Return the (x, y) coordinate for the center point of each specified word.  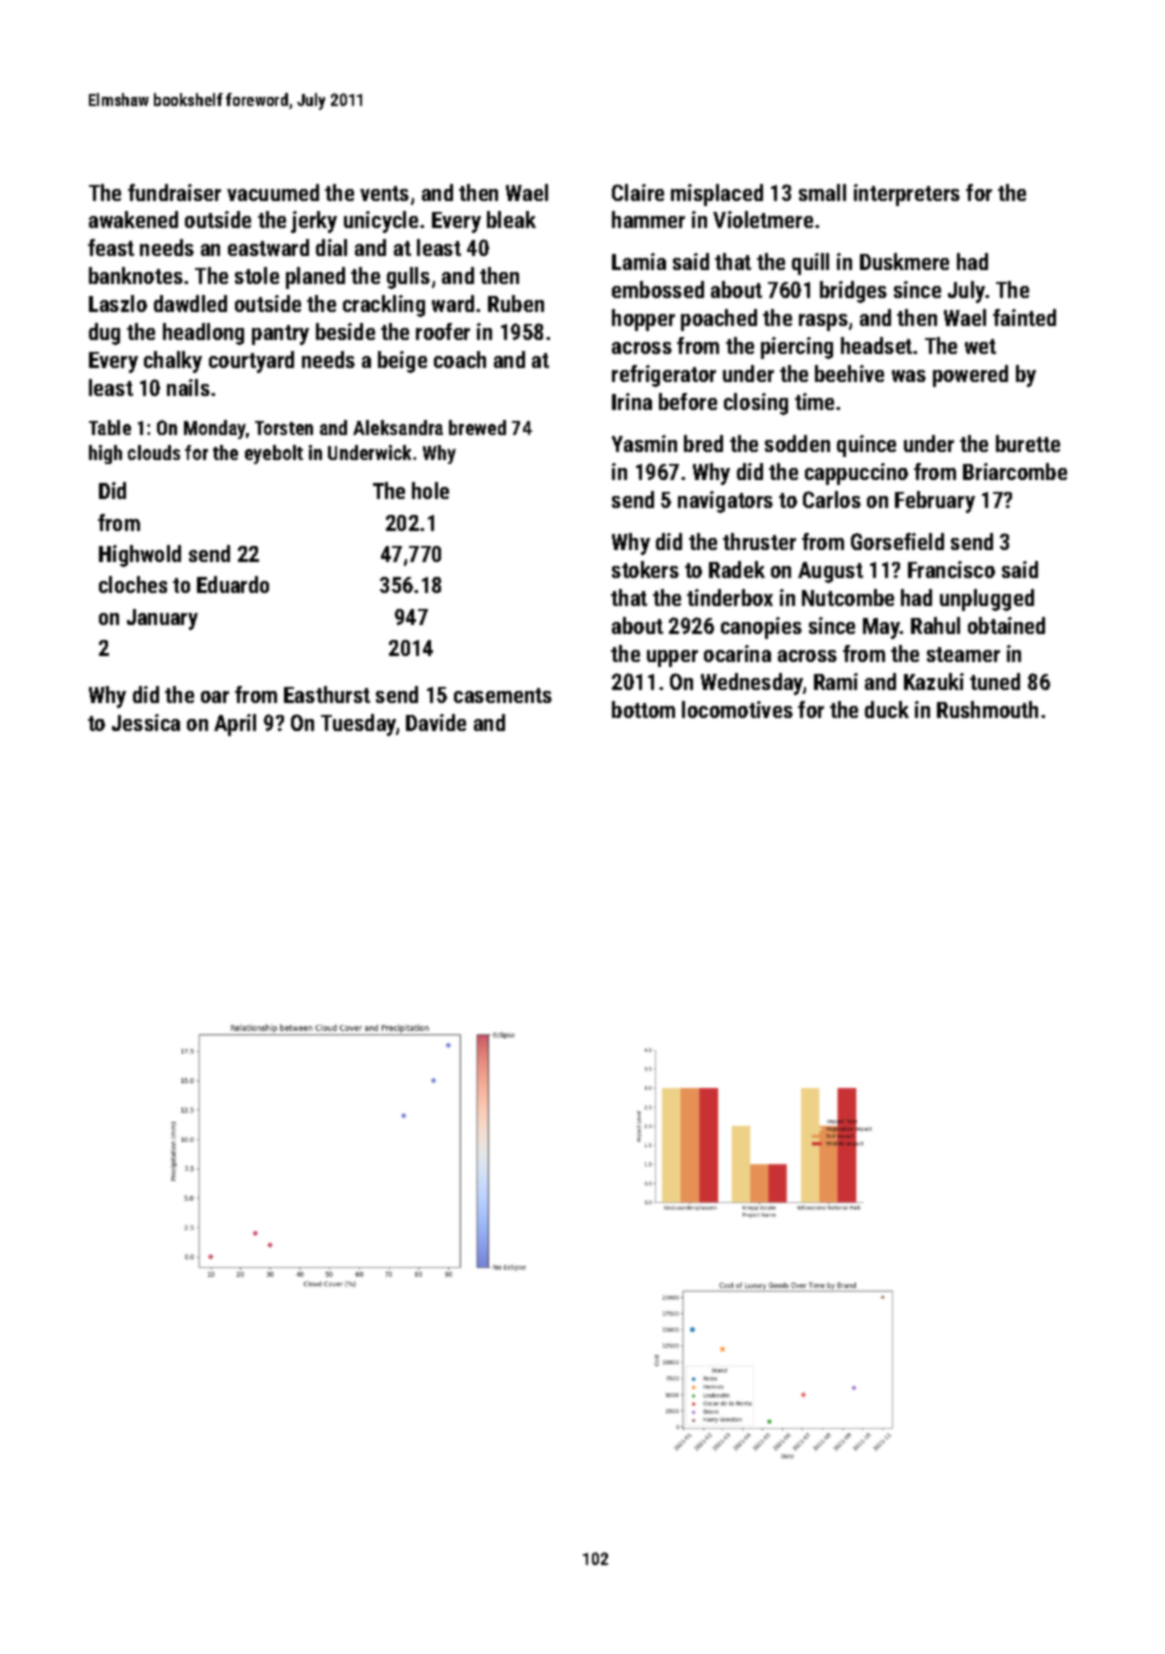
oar (215, 697)
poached (719, 320)
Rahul (935, 625)
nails (188, 387)
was (909, 376)
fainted (1024, 317)
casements (503, 695)
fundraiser (174, 192)
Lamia (639, 261)
